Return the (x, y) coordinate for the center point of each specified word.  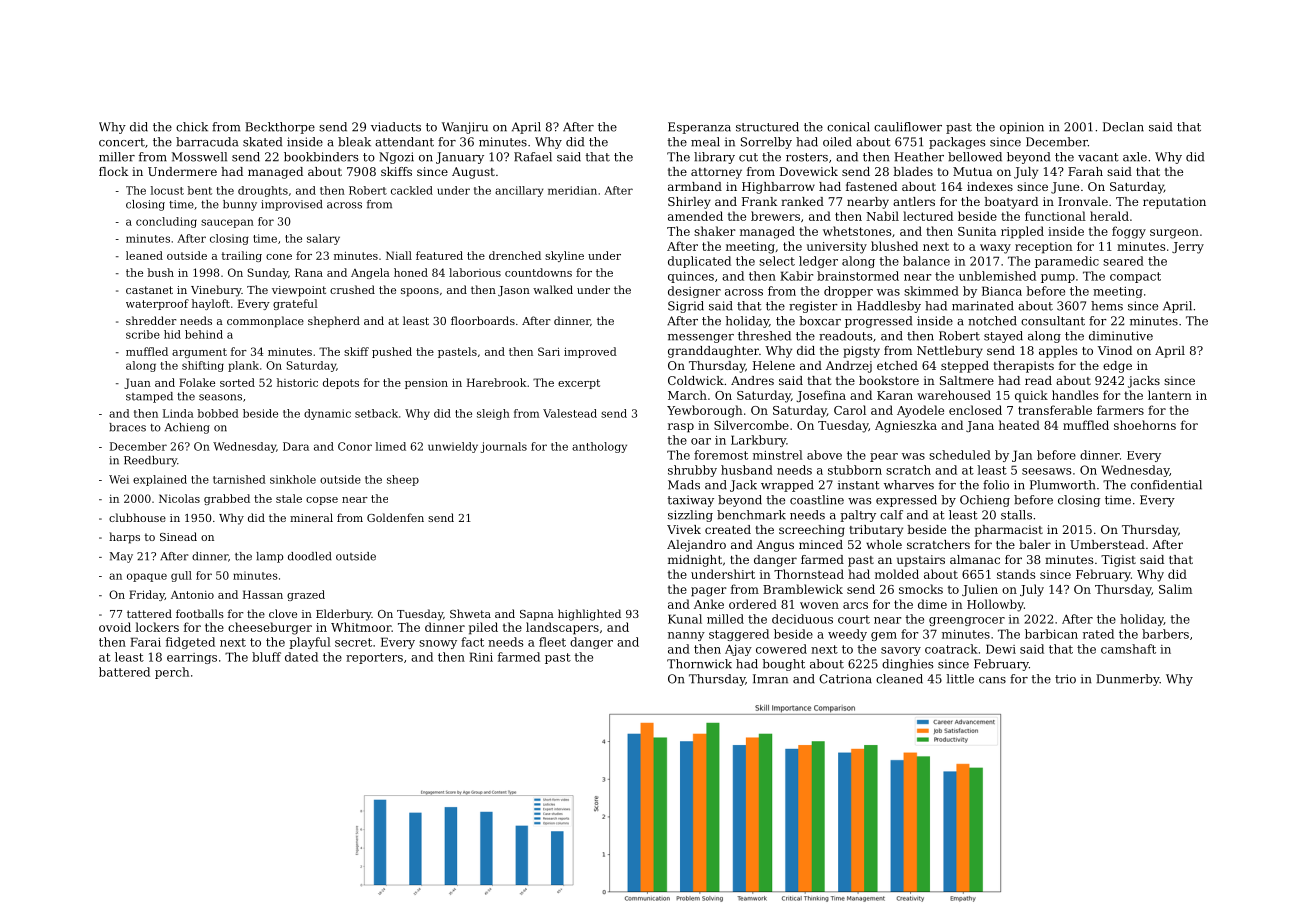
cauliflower (908, 127)
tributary (876, 531)
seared (1123, 261)
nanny (686, 636)
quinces (691, 277)
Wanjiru (465, 128)
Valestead (570, 413)
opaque (147, 577)
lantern (1170, 395)
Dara (296, 446)
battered (124, 672)
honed (411, 272)
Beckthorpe (280, 128)
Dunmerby (1127, 680)
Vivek (684, 529)
